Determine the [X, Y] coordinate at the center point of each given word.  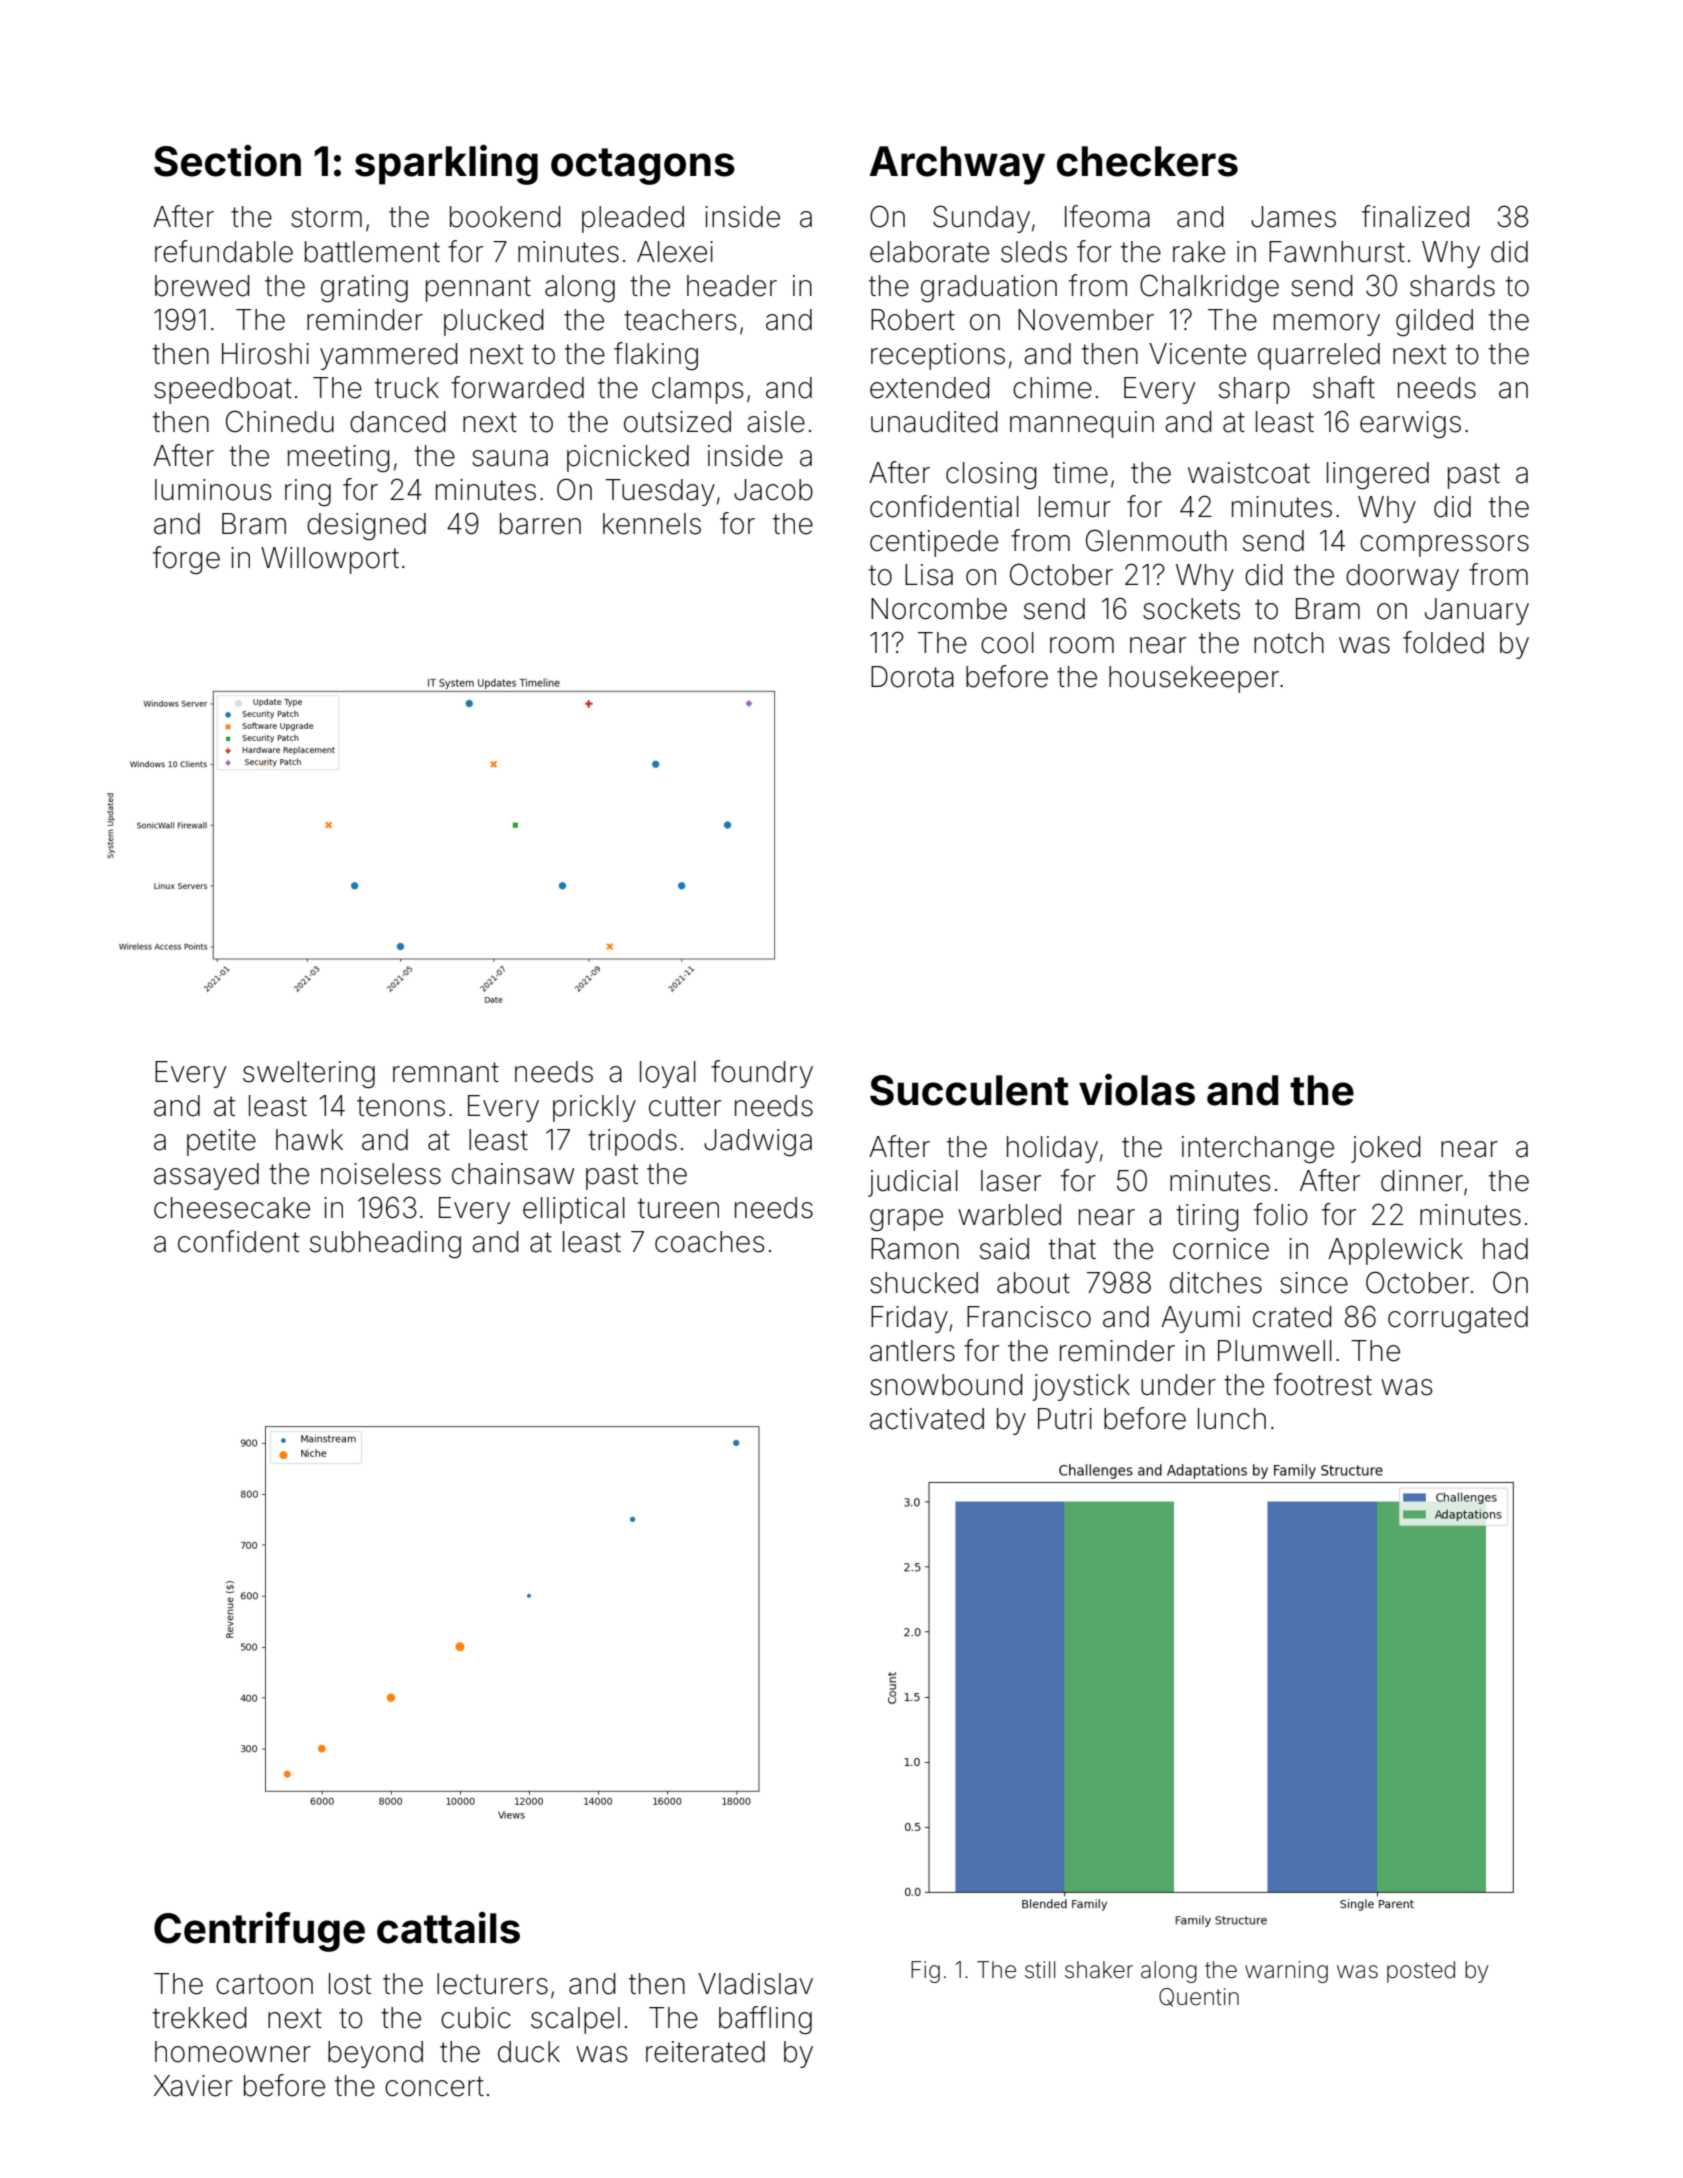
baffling [765, 2020]
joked [1386, 1149]
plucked [494, 322]
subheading [385, 1244]
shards [1452, 286]
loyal [668, 1074]
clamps [697, 390]
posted [1421, 1972]
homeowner [233, 2052]
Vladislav [755, 1984]
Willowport [330, 560]
